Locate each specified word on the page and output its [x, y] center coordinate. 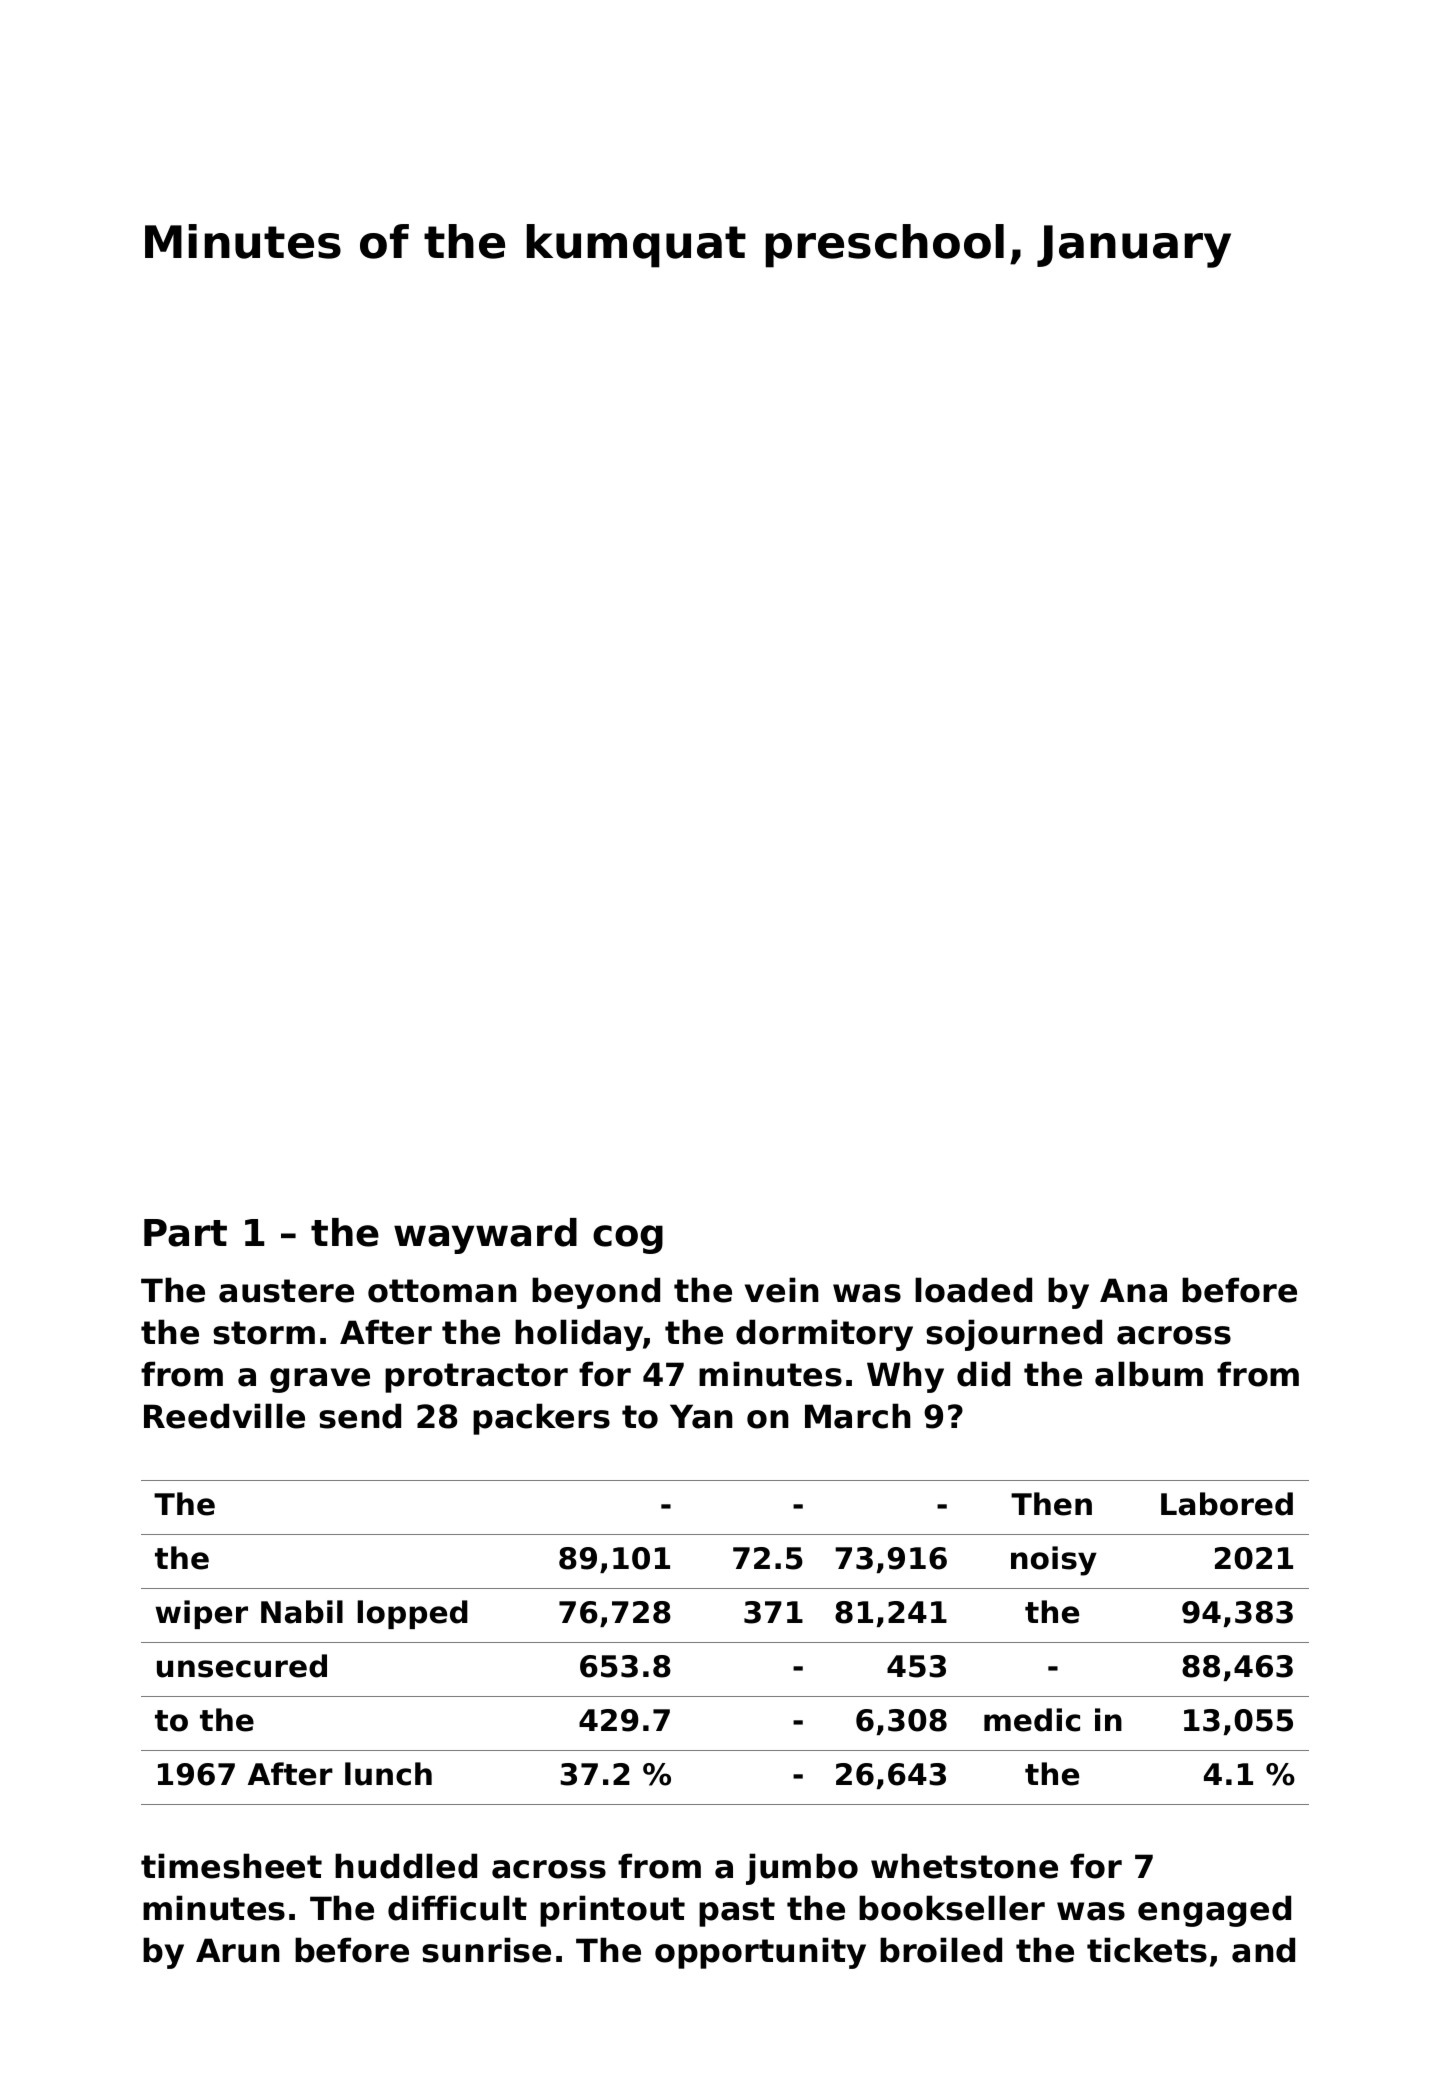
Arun [238, 1950]
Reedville [224, 1416]
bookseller [952, 1908]
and [1263, 1950]
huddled [406, 1866]
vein [782, 1290]
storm [264, 1333]
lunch [388, 1774]
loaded [973, 1290]
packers [541, 1419]
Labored [1227, 1504]
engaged [1214, 1911]
